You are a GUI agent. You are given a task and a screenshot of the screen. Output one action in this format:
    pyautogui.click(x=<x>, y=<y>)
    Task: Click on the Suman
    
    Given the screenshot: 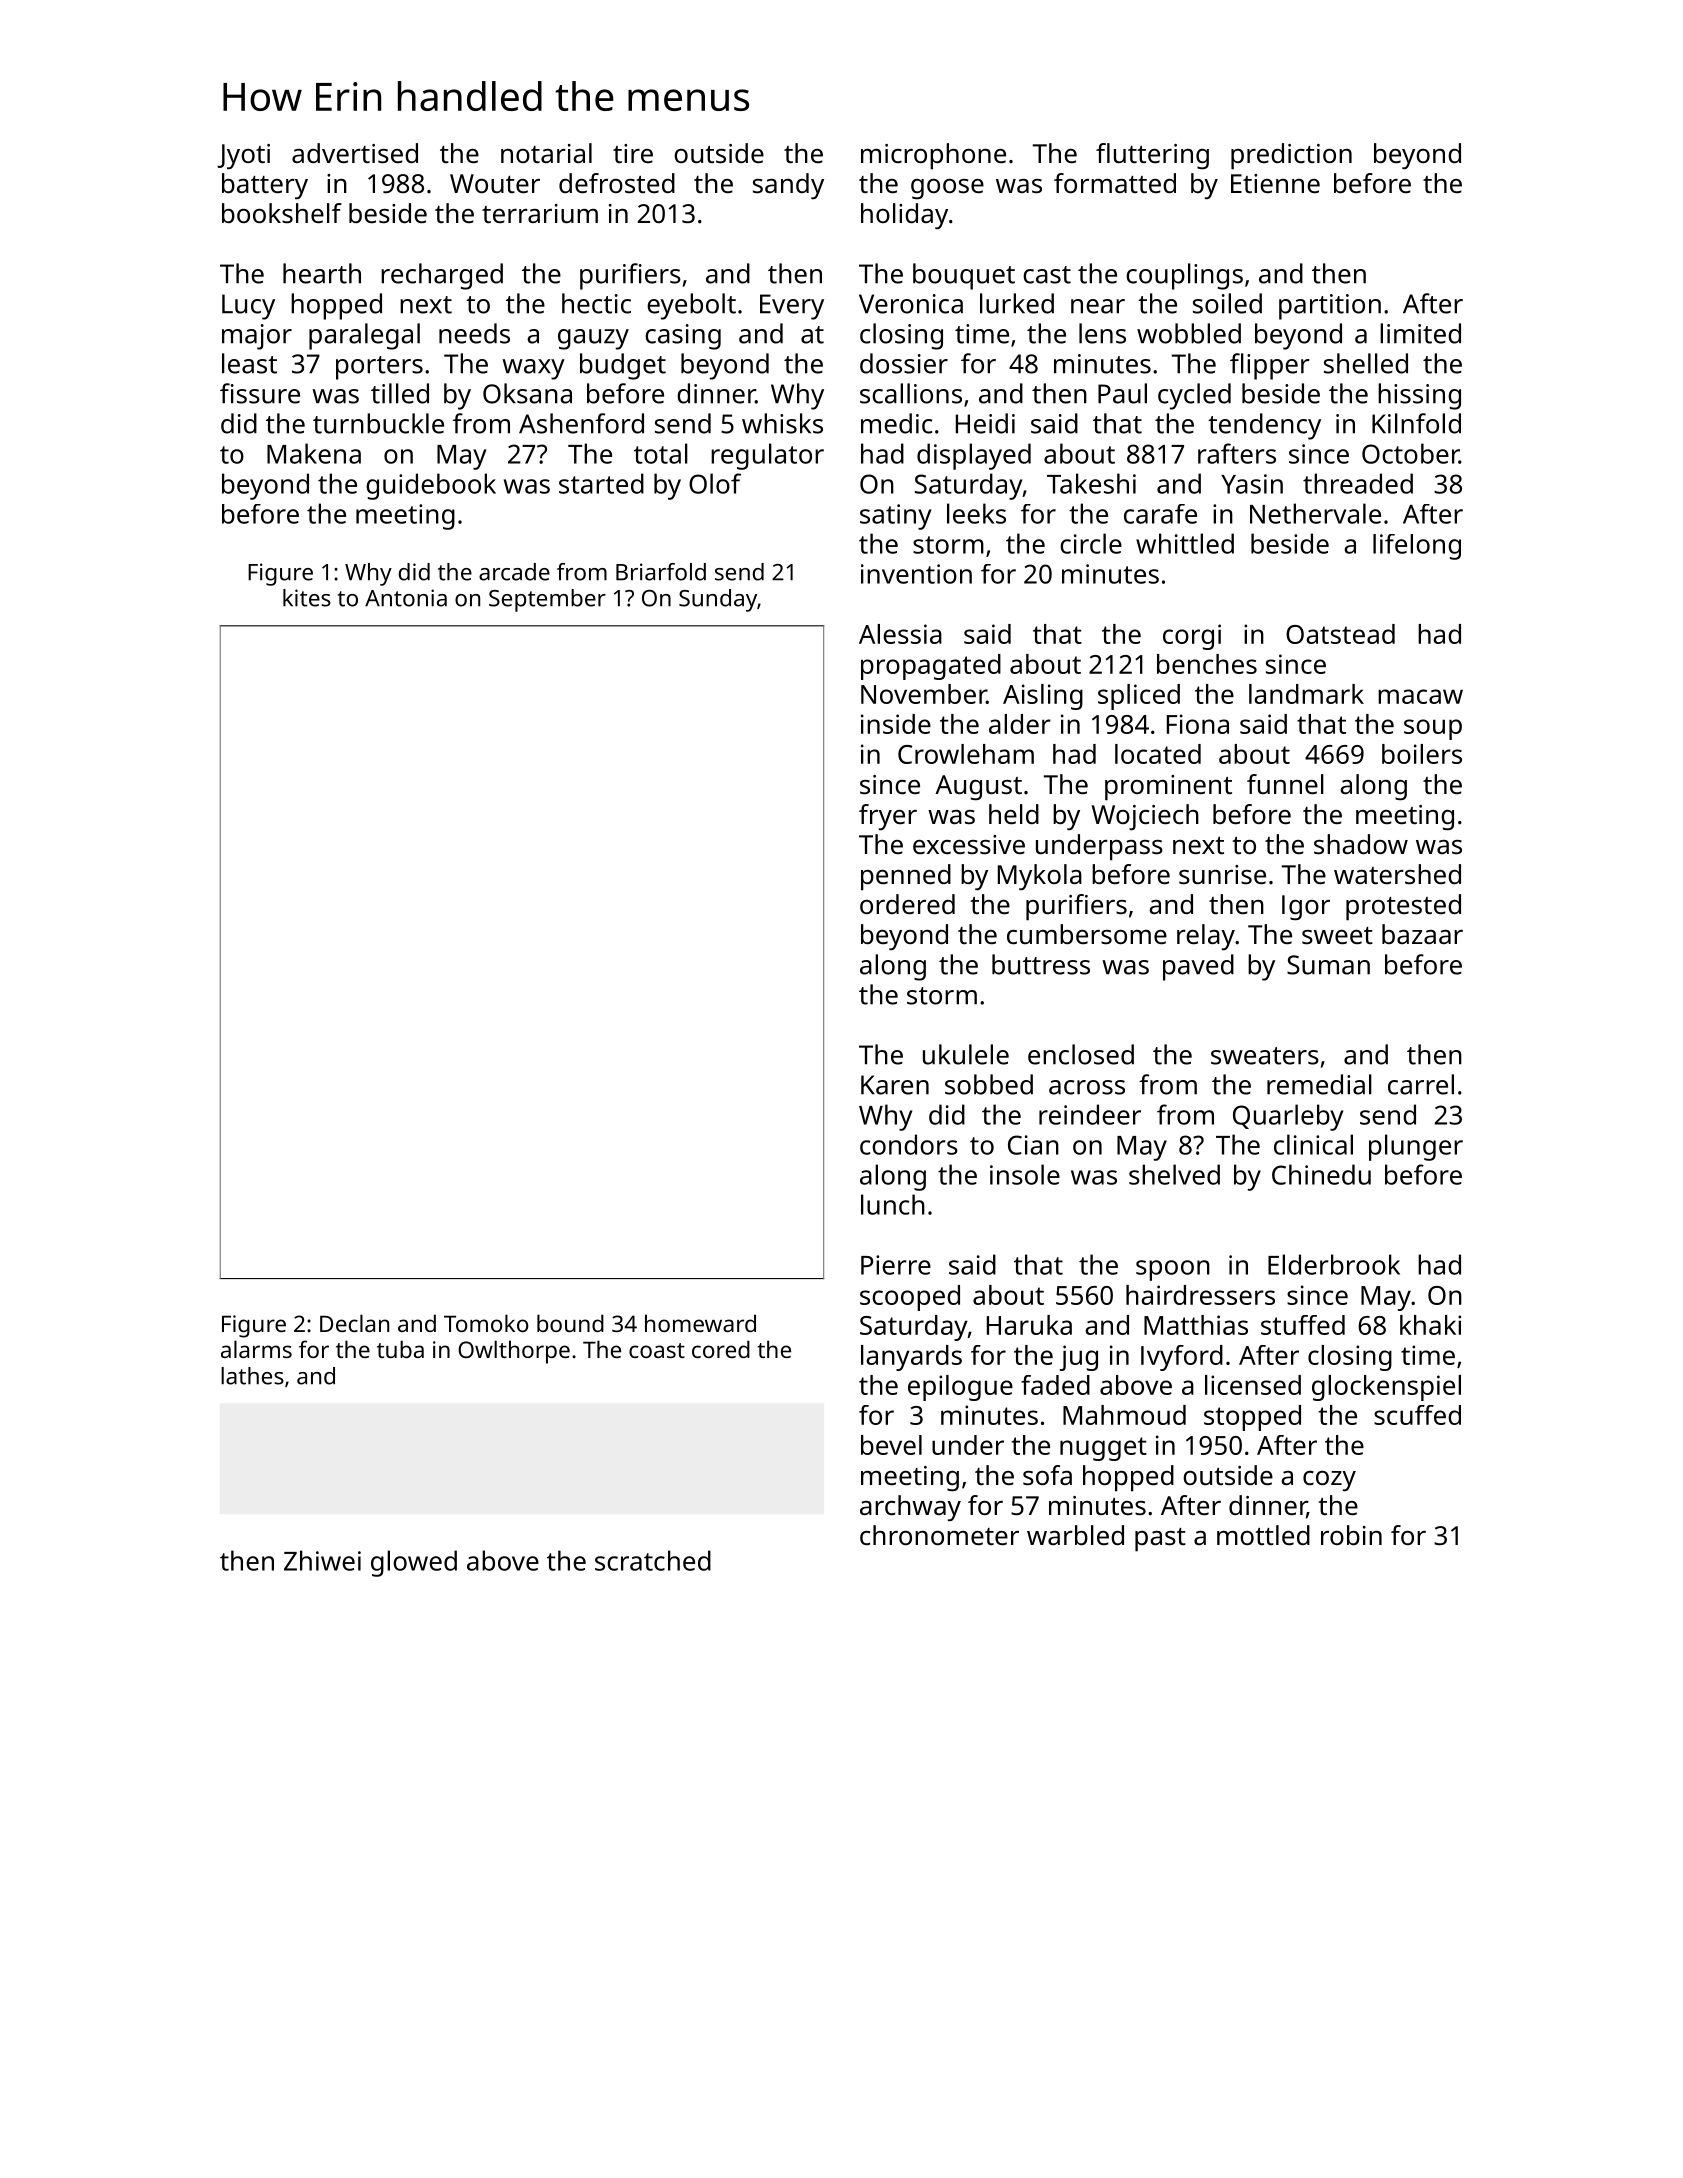 What is the action you would take?
    pyautogui.click(x=1328, y=965)
